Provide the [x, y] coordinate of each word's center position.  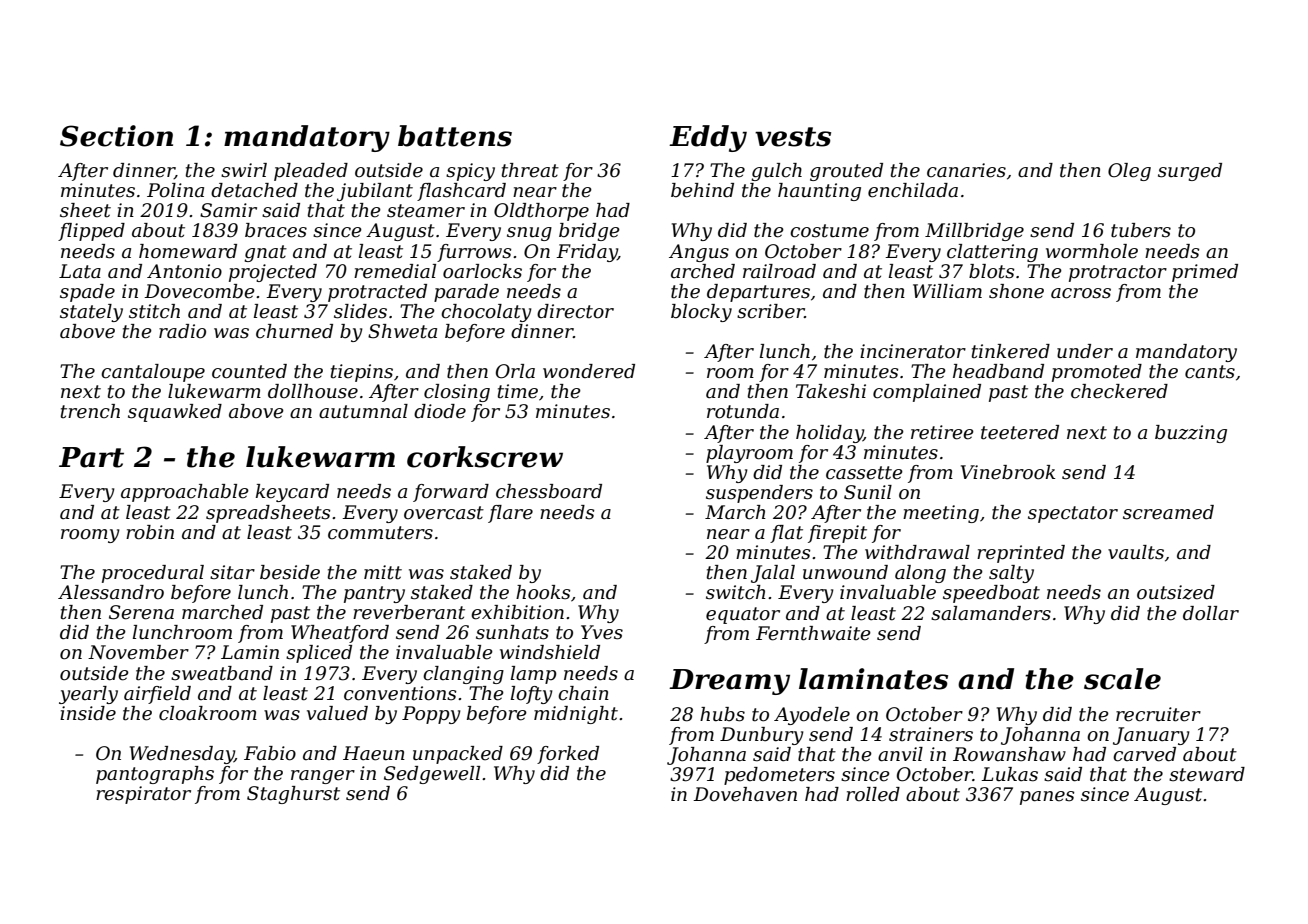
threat [530, 170]
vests [793, 137]
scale [1122, 679]
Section [116, 136]
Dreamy [729, 682]
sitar [232, 572]
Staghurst [293, 795]
